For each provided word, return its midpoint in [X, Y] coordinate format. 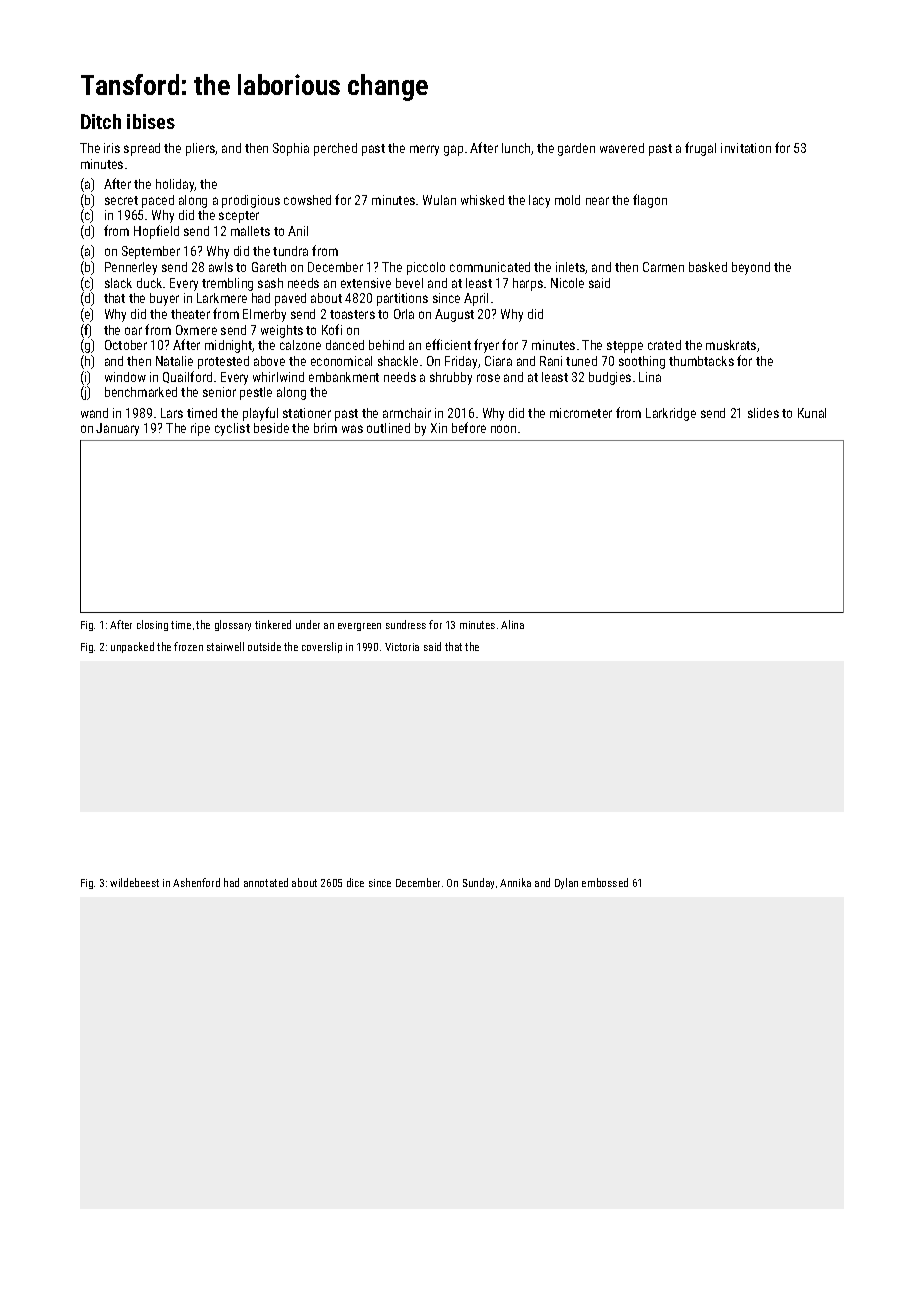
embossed [605, 882]
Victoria [402, 647]
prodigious [251, 201]
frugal [700, 149]
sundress [406, 624]
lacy [539, 201]
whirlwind [278, 377]
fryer [486, 346]
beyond [751, 268]
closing [152, 625]
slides [763, 413]
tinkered [273, 624]
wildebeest [134, 882]
